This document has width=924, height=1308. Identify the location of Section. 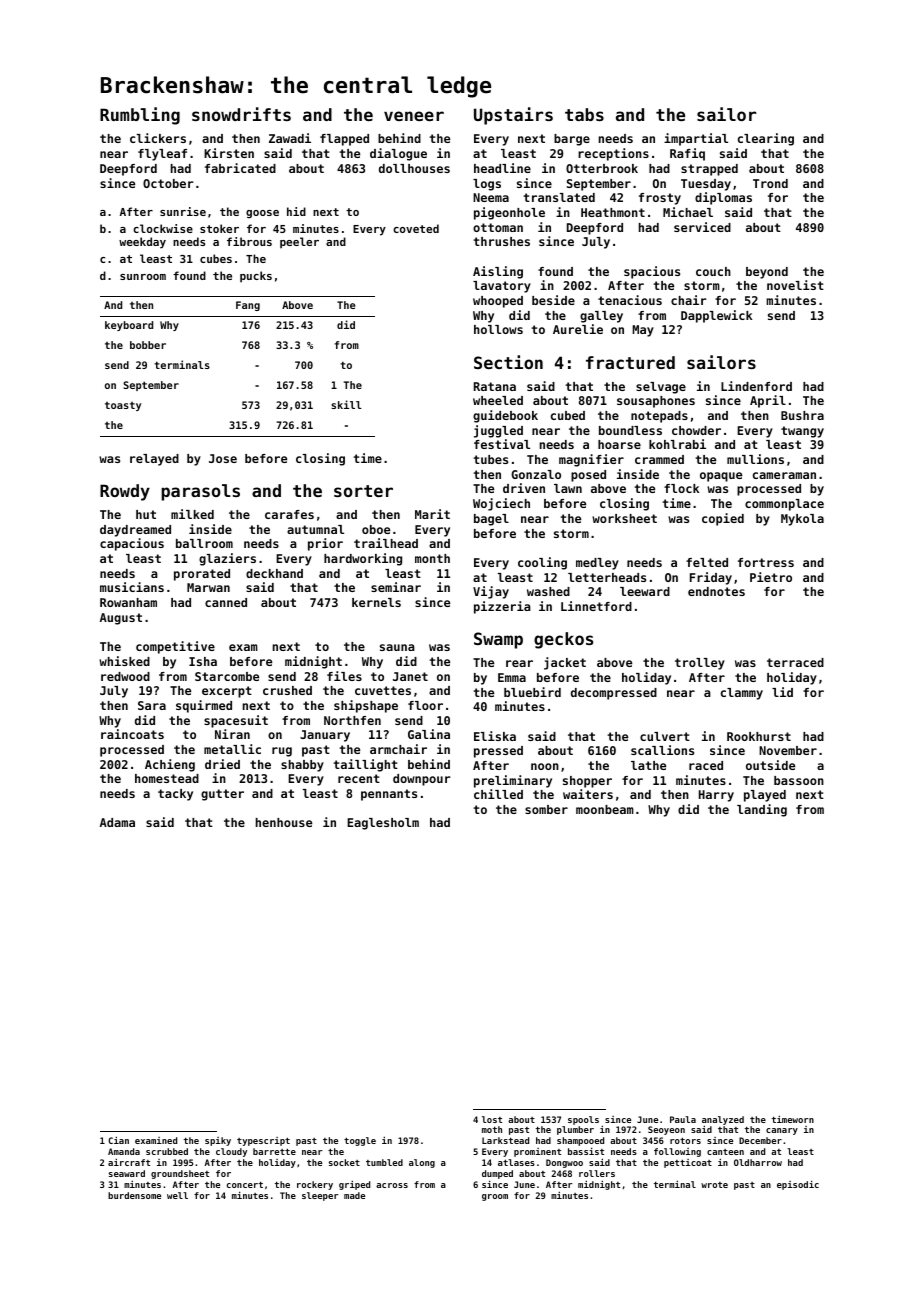
(508, 362).
